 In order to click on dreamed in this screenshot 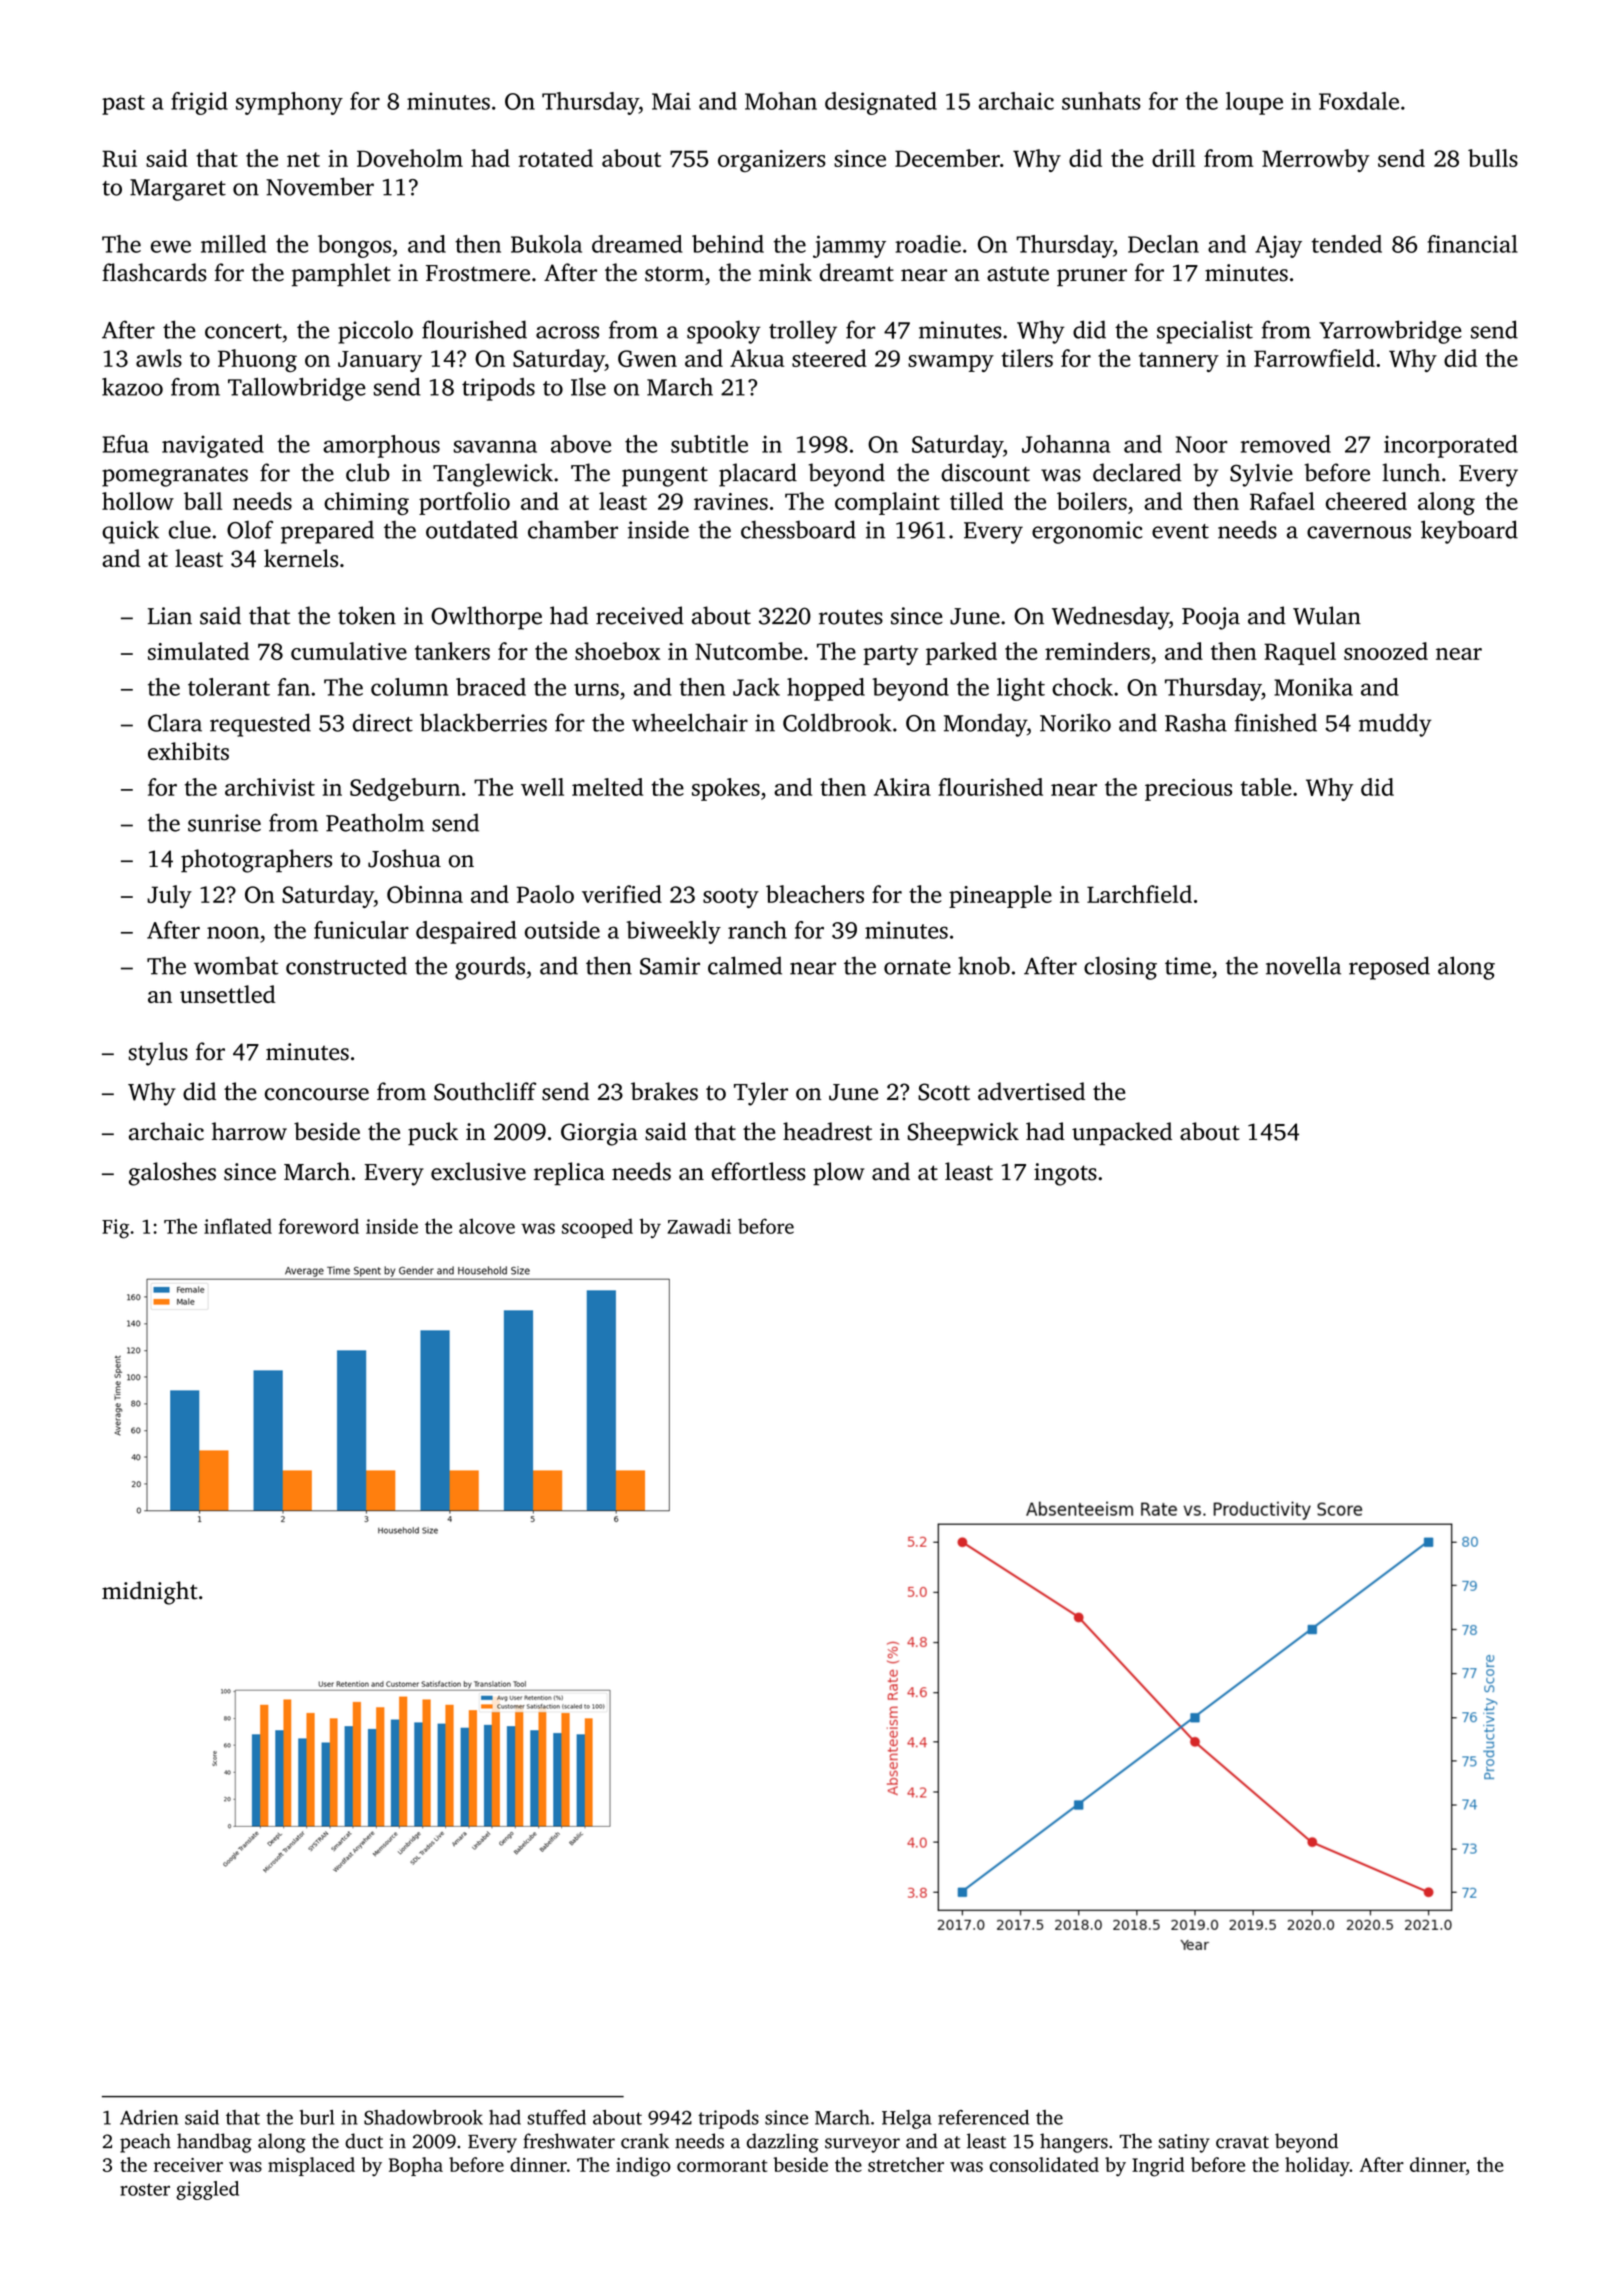, I will do `click(637, 244)`.
